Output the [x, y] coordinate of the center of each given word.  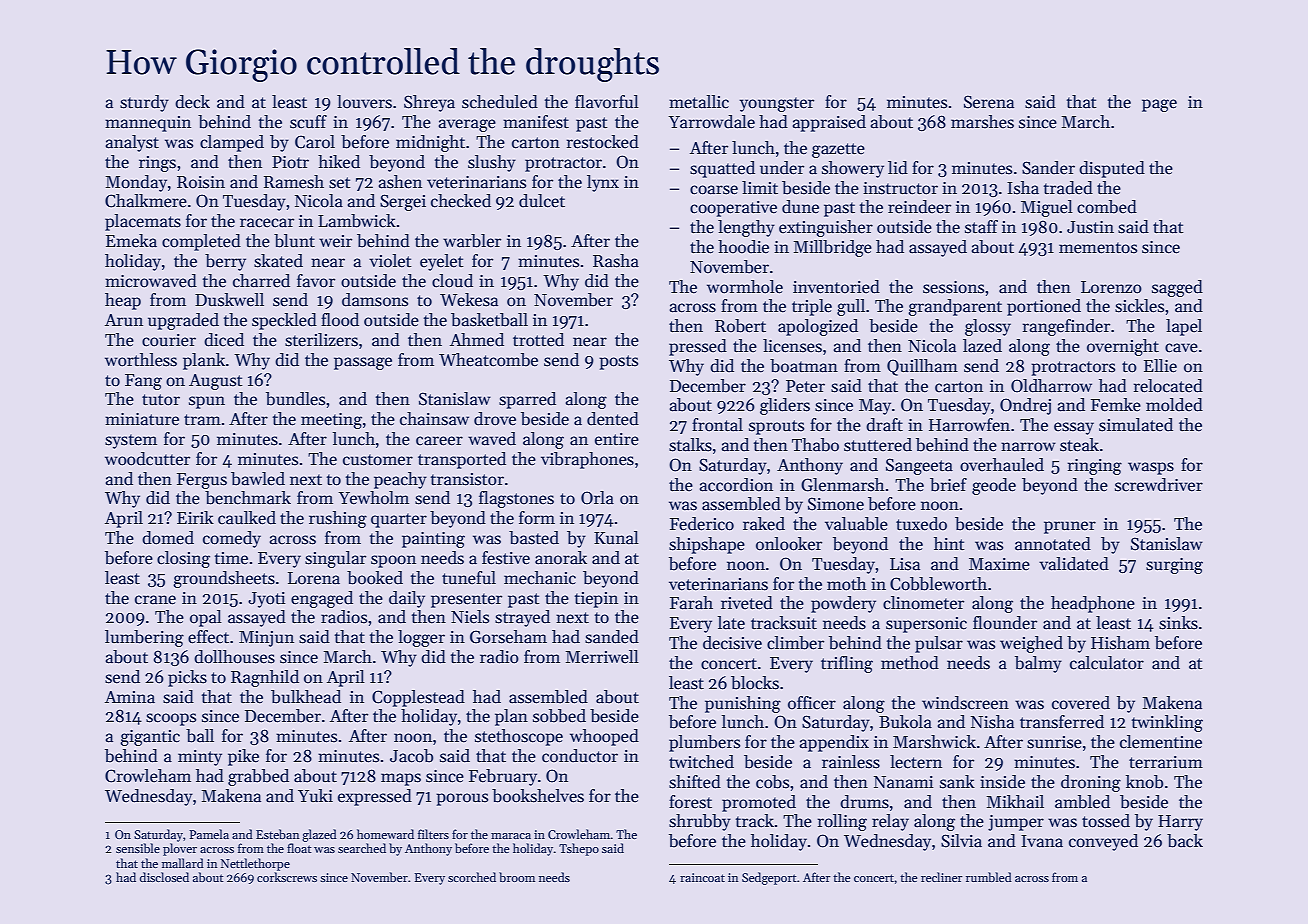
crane [155, 600]
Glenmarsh [842, 485]
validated [1074, 564]
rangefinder [1066, 327]
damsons [375, 300]
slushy [492, 163]
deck [192, 102]
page [1159, 105]
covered [1081, 703]
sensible [138, 848]
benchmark [248, 498]
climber [795, 643]
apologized [818, 327]
